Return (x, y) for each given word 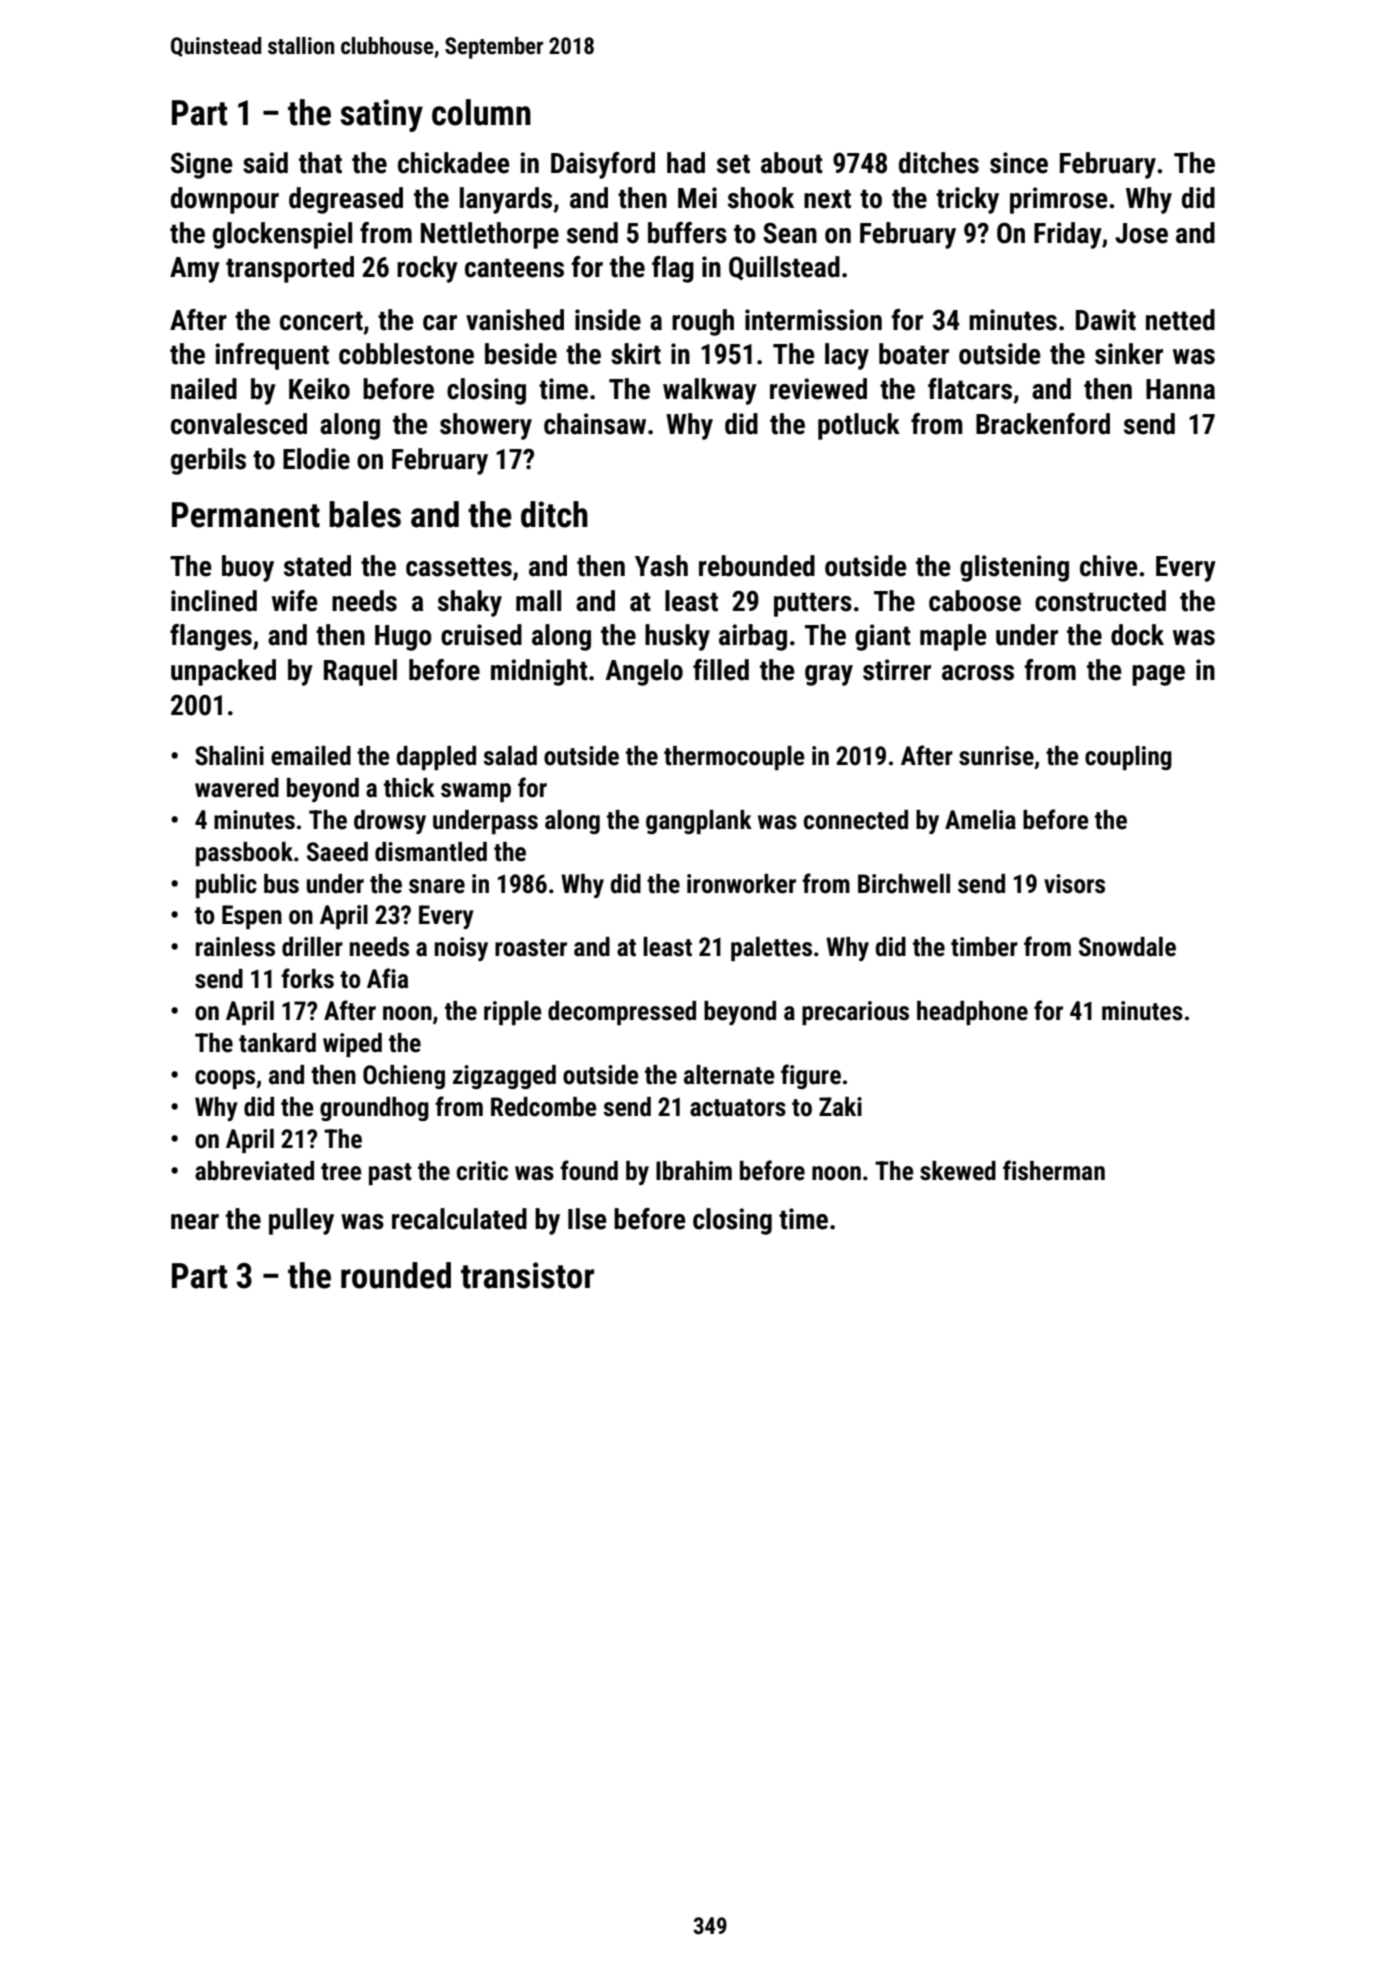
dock (1137, 635)
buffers (687, 233)
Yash (661, 566)
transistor (527, 1275)
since (1019, 163)
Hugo (403, 638)
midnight (539, 672)
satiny (381, 115)
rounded (396, 1275)
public (226, 886)
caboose (975, 601)
